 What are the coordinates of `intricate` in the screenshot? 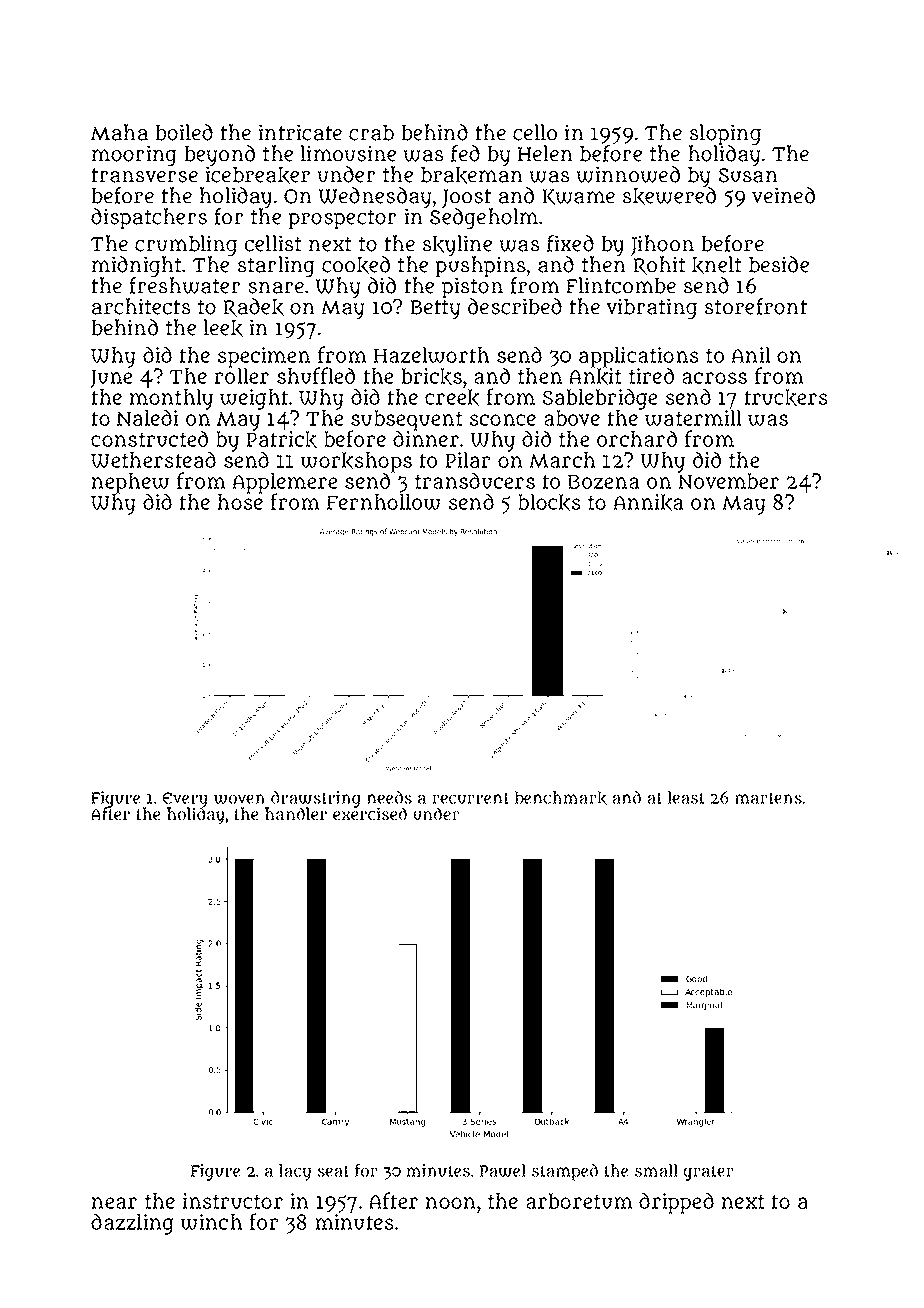 It's located at (300, 132).
